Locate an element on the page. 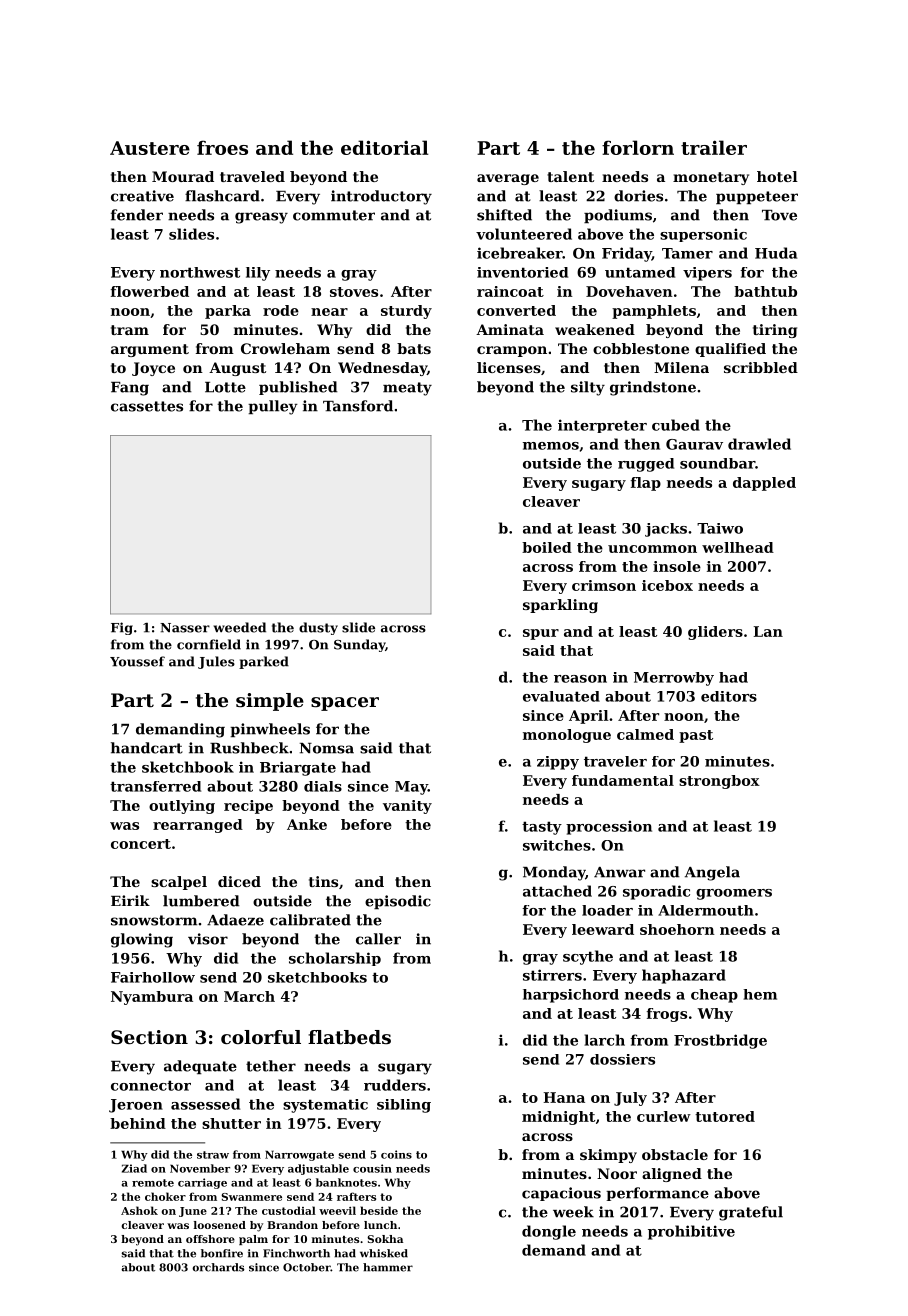 This image has height=1316, width=908. stirrers is located at coordinates (552, 975).
